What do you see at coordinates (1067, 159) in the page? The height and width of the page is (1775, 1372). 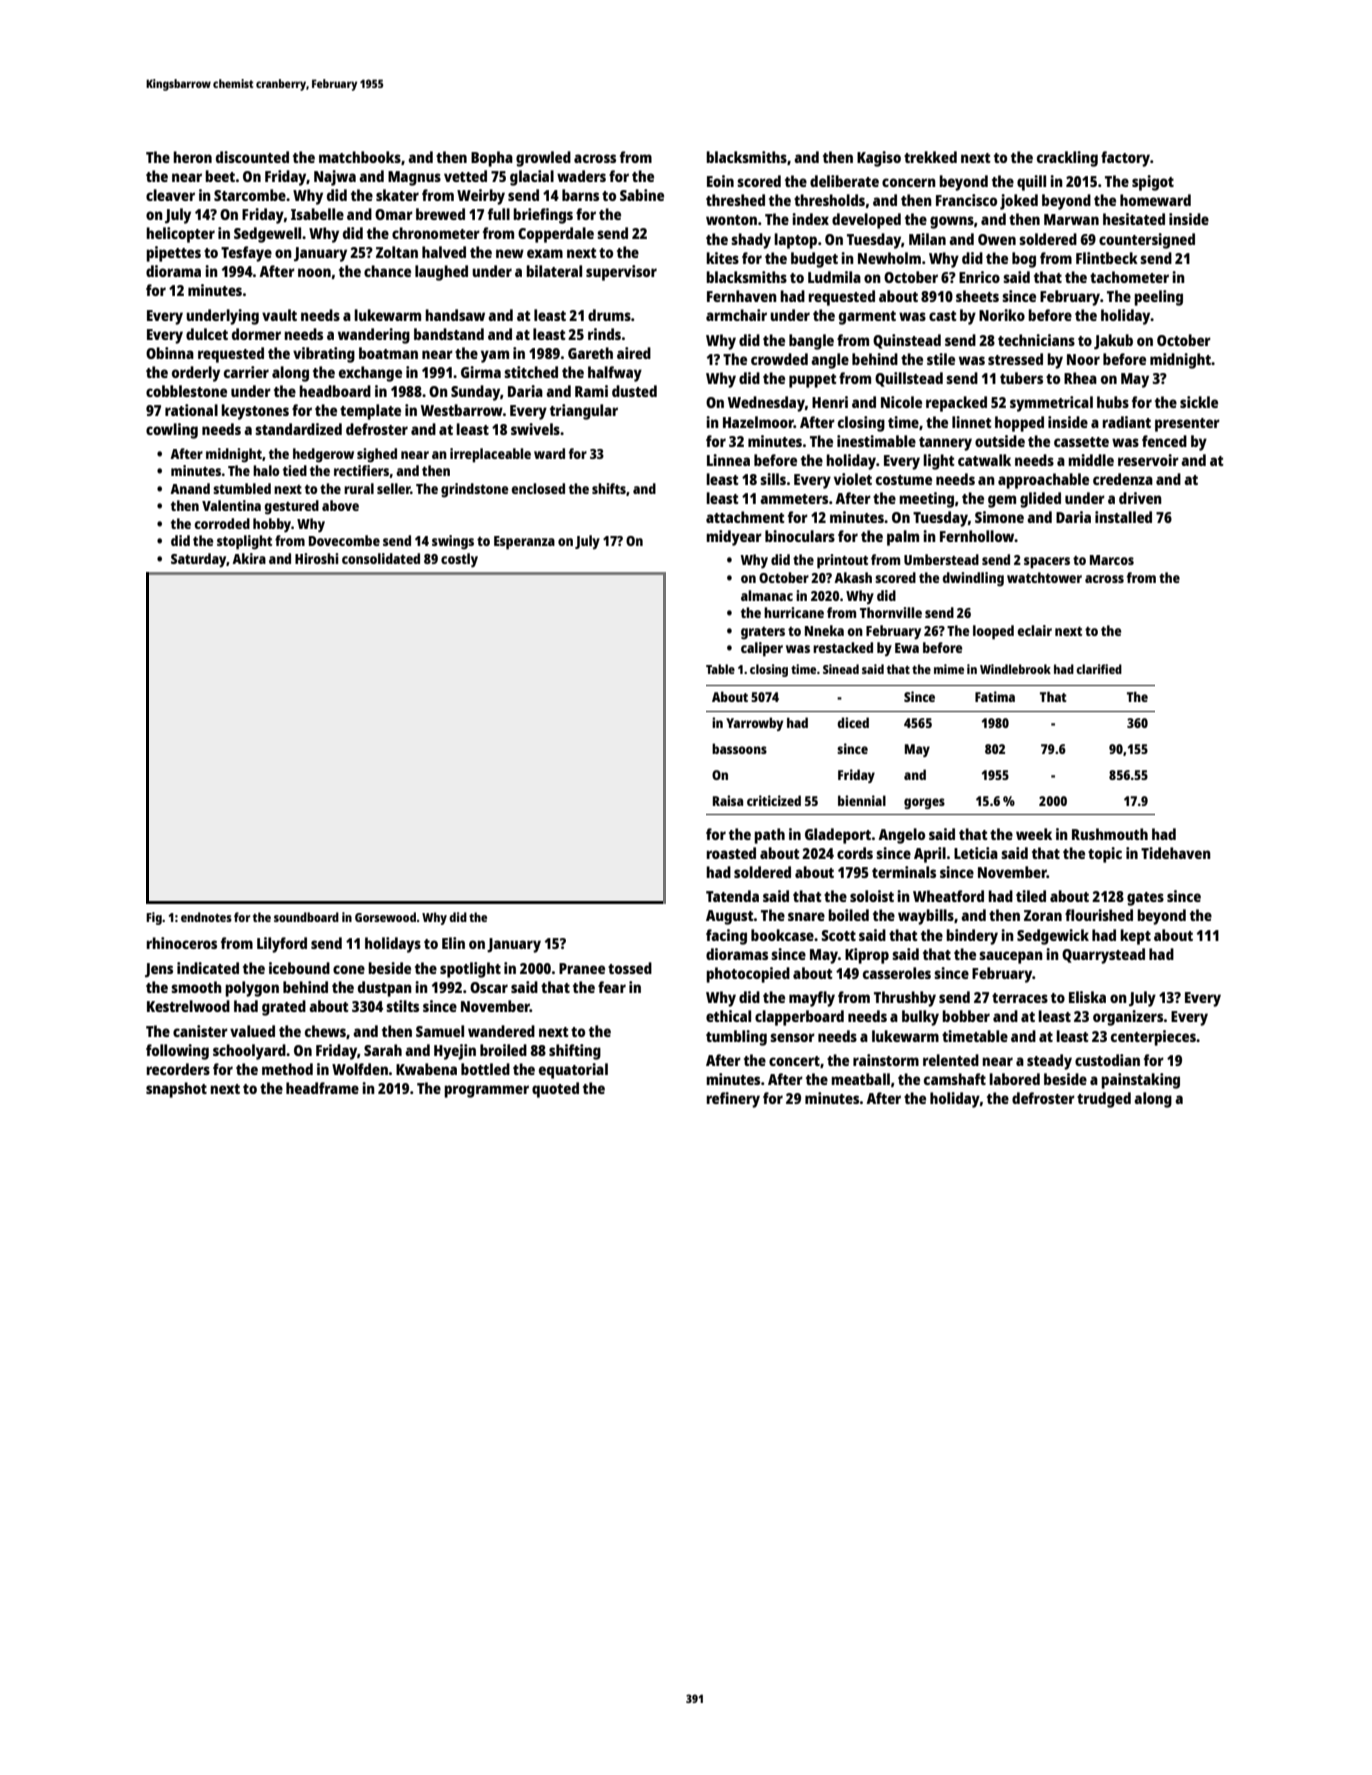 I see `crackling` at bounding box center [1067, 159].
